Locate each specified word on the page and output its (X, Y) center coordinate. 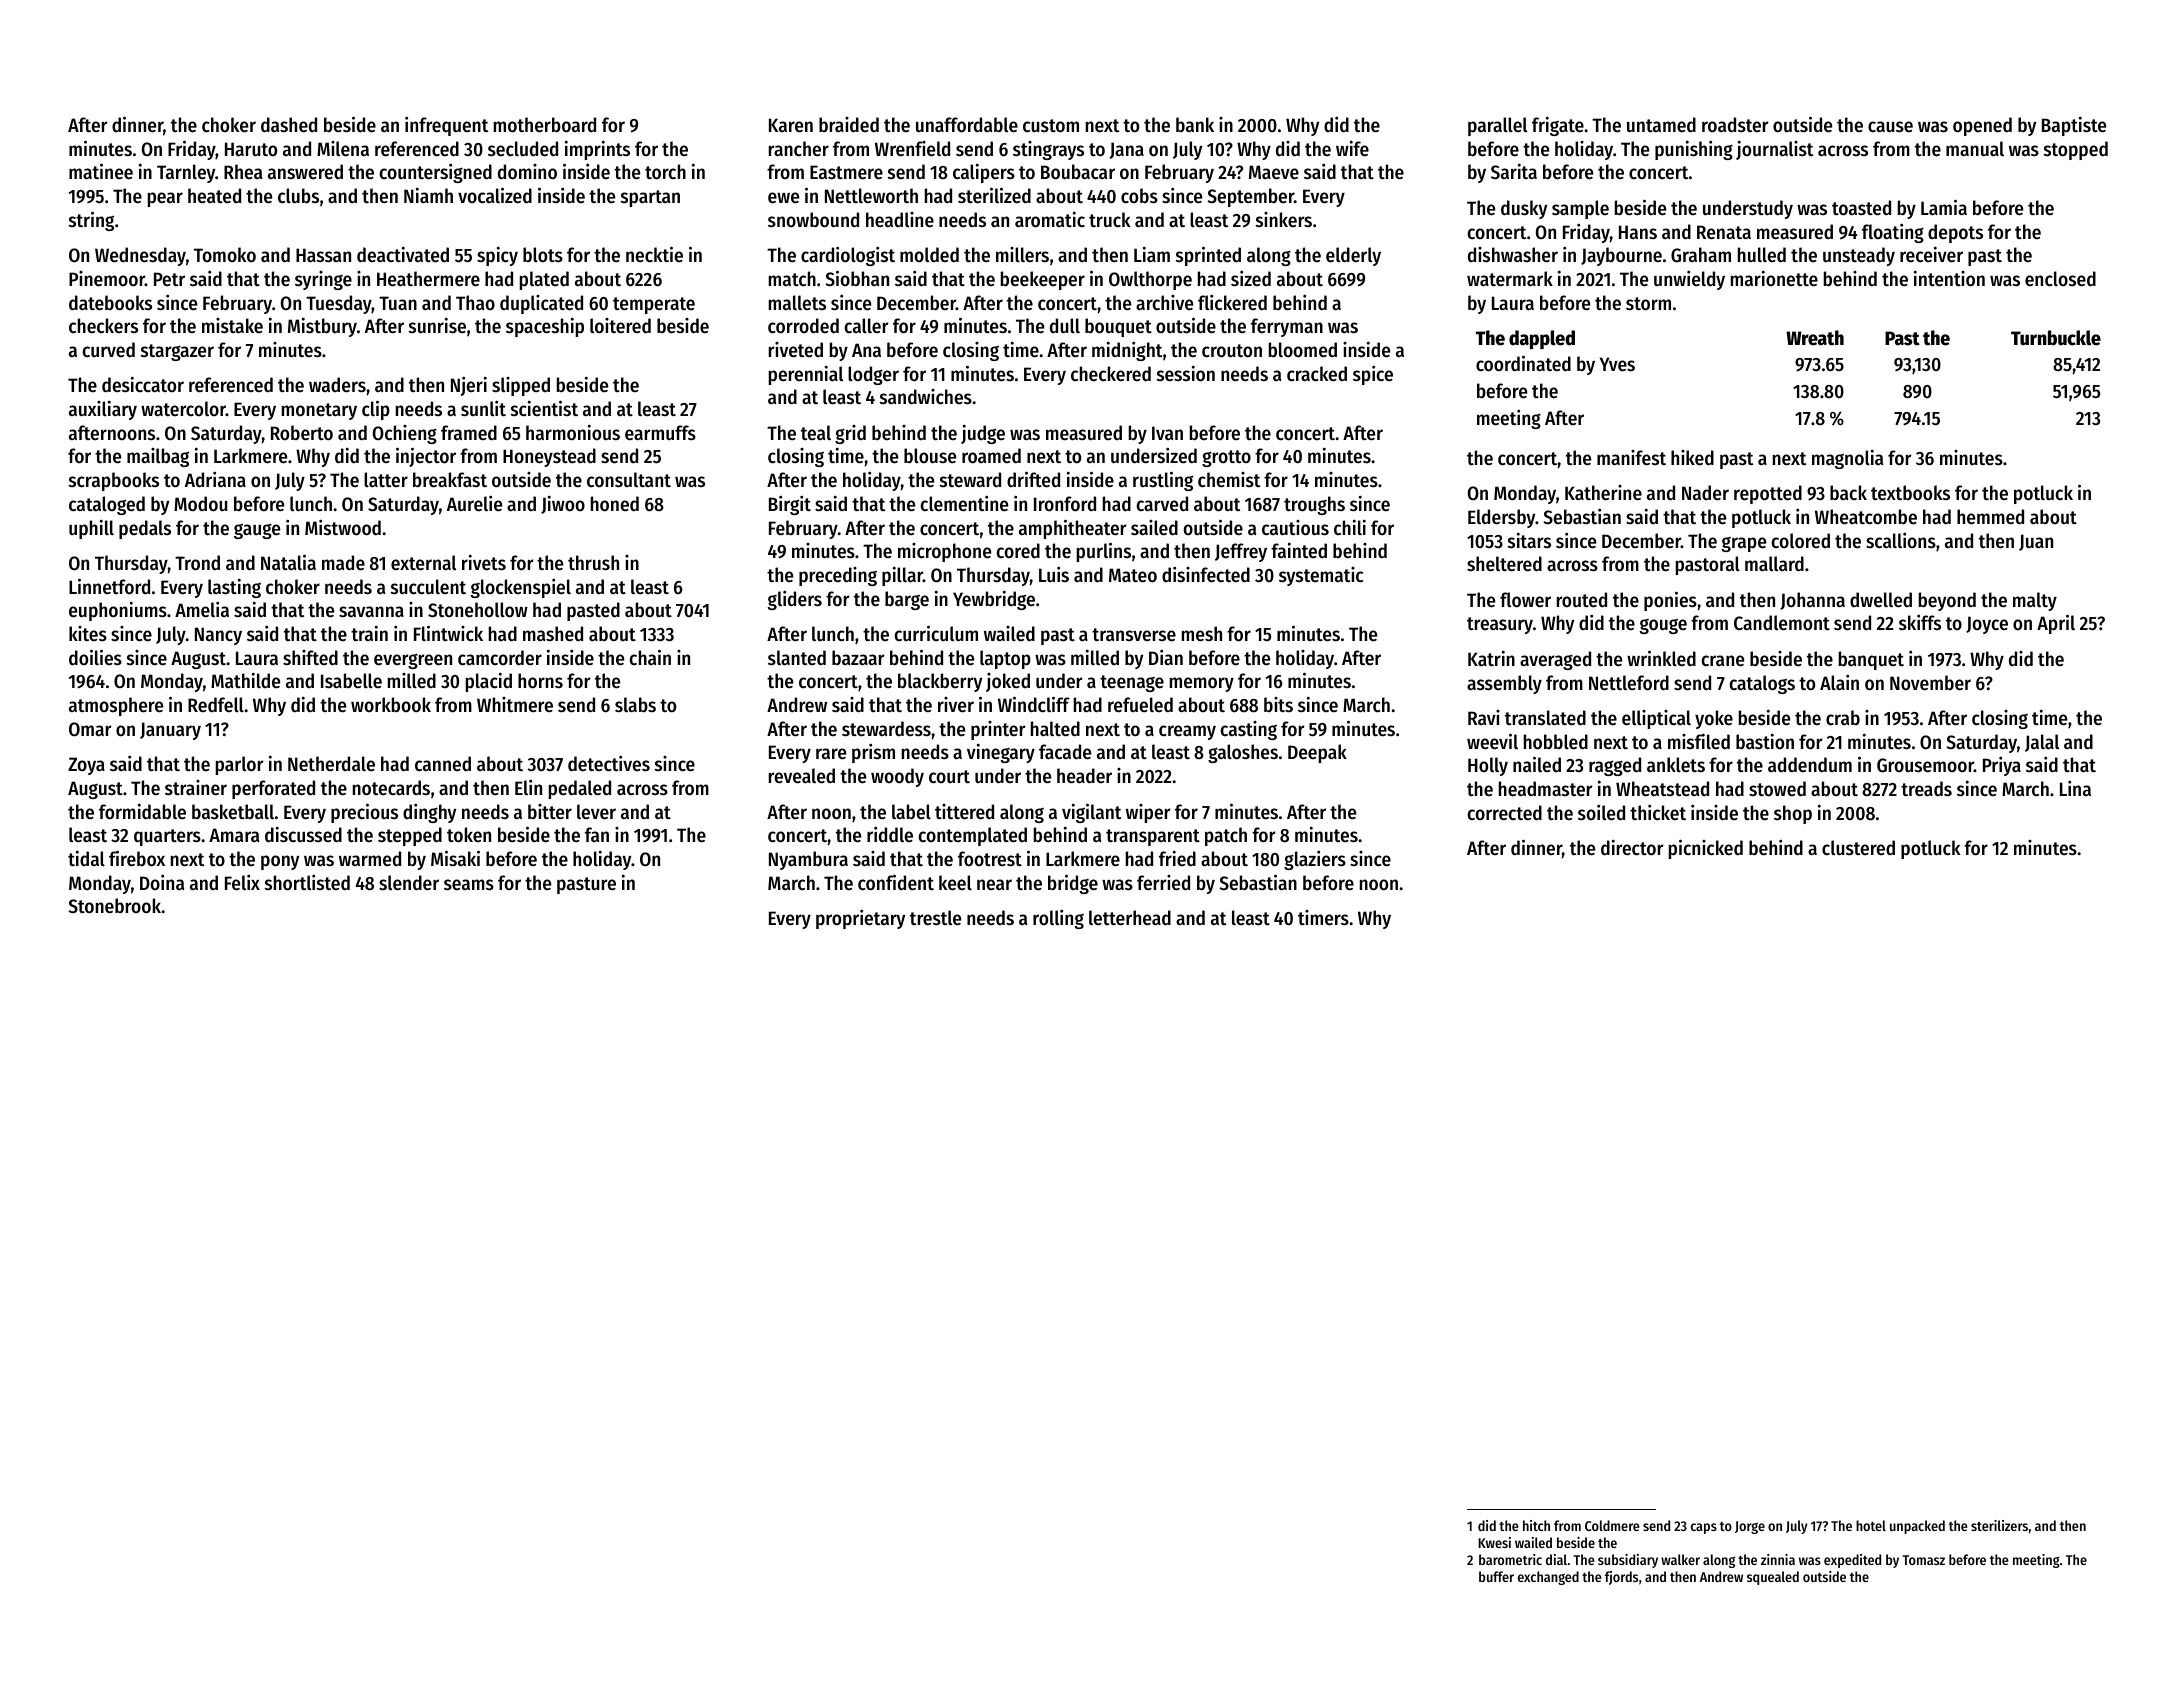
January (170, 731)
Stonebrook (114, 906)
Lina (2075, 788)
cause (1890, 127)
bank (1195, 124)
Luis (1054, 574)
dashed (289, 125)
